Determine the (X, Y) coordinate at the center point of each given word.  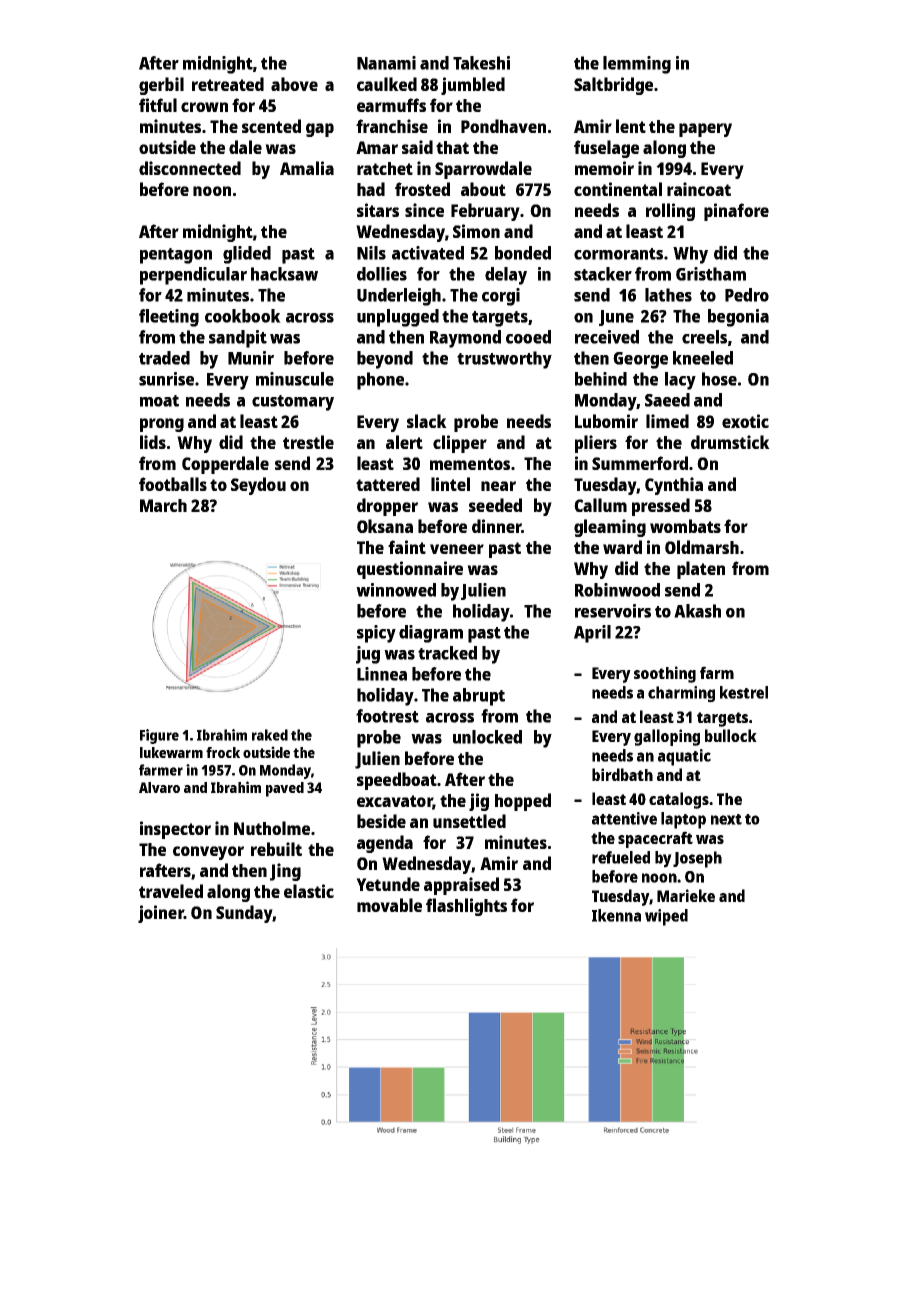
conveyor (208, 853)
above (294, 84)
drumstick (730, 442)
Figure (159, 736)
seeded (495, 505)
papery (705, 130)
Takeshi (481, 63)
